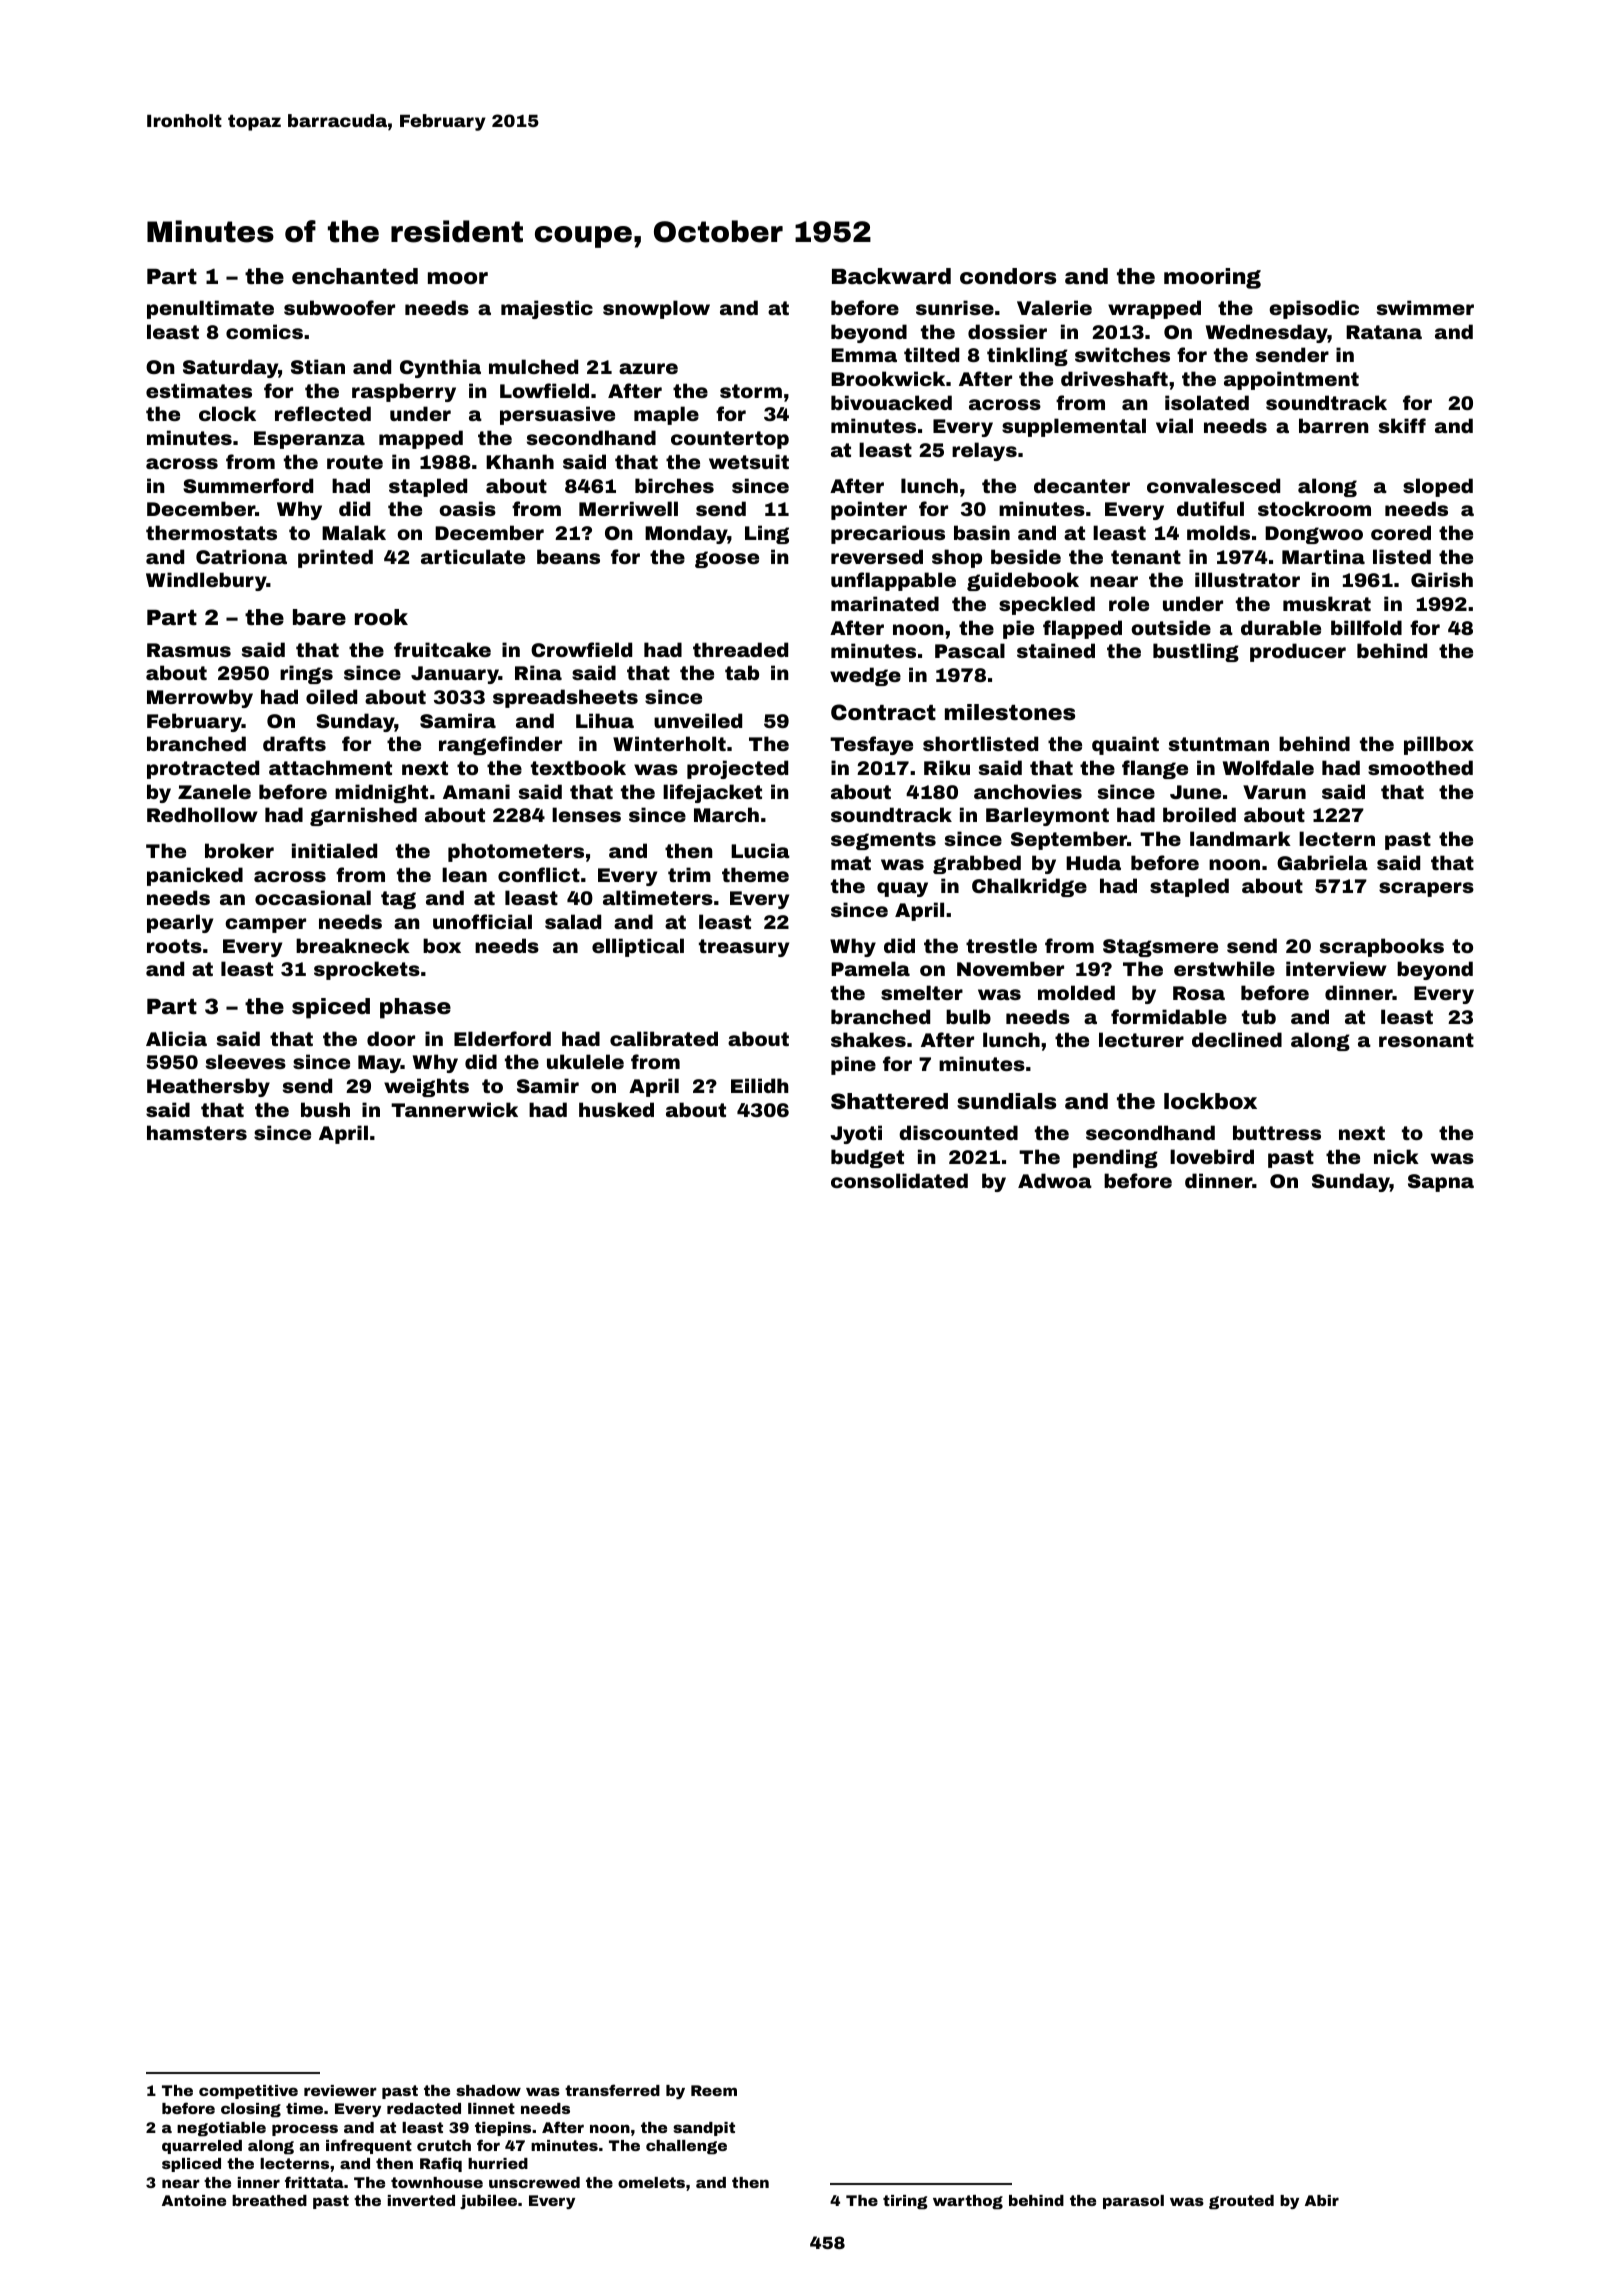  I want to click on Abir, so click(1322, 2200).
